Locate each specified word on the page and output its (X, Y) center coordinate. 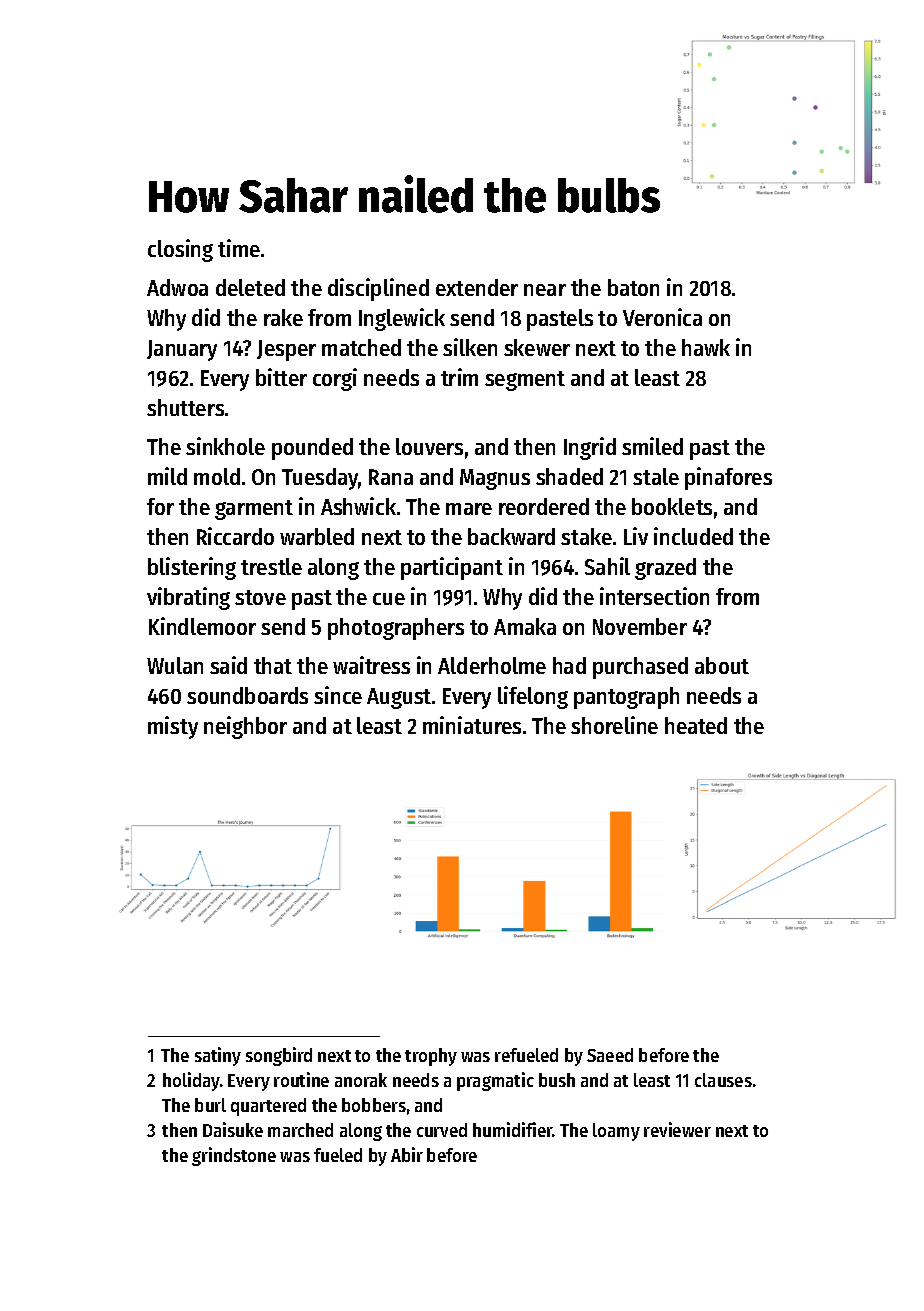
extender (477, 287)
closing (180, 250)
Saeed (610, 1055)
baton (633, 287)
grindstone (234, 1156)
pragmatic (495, 1081)
